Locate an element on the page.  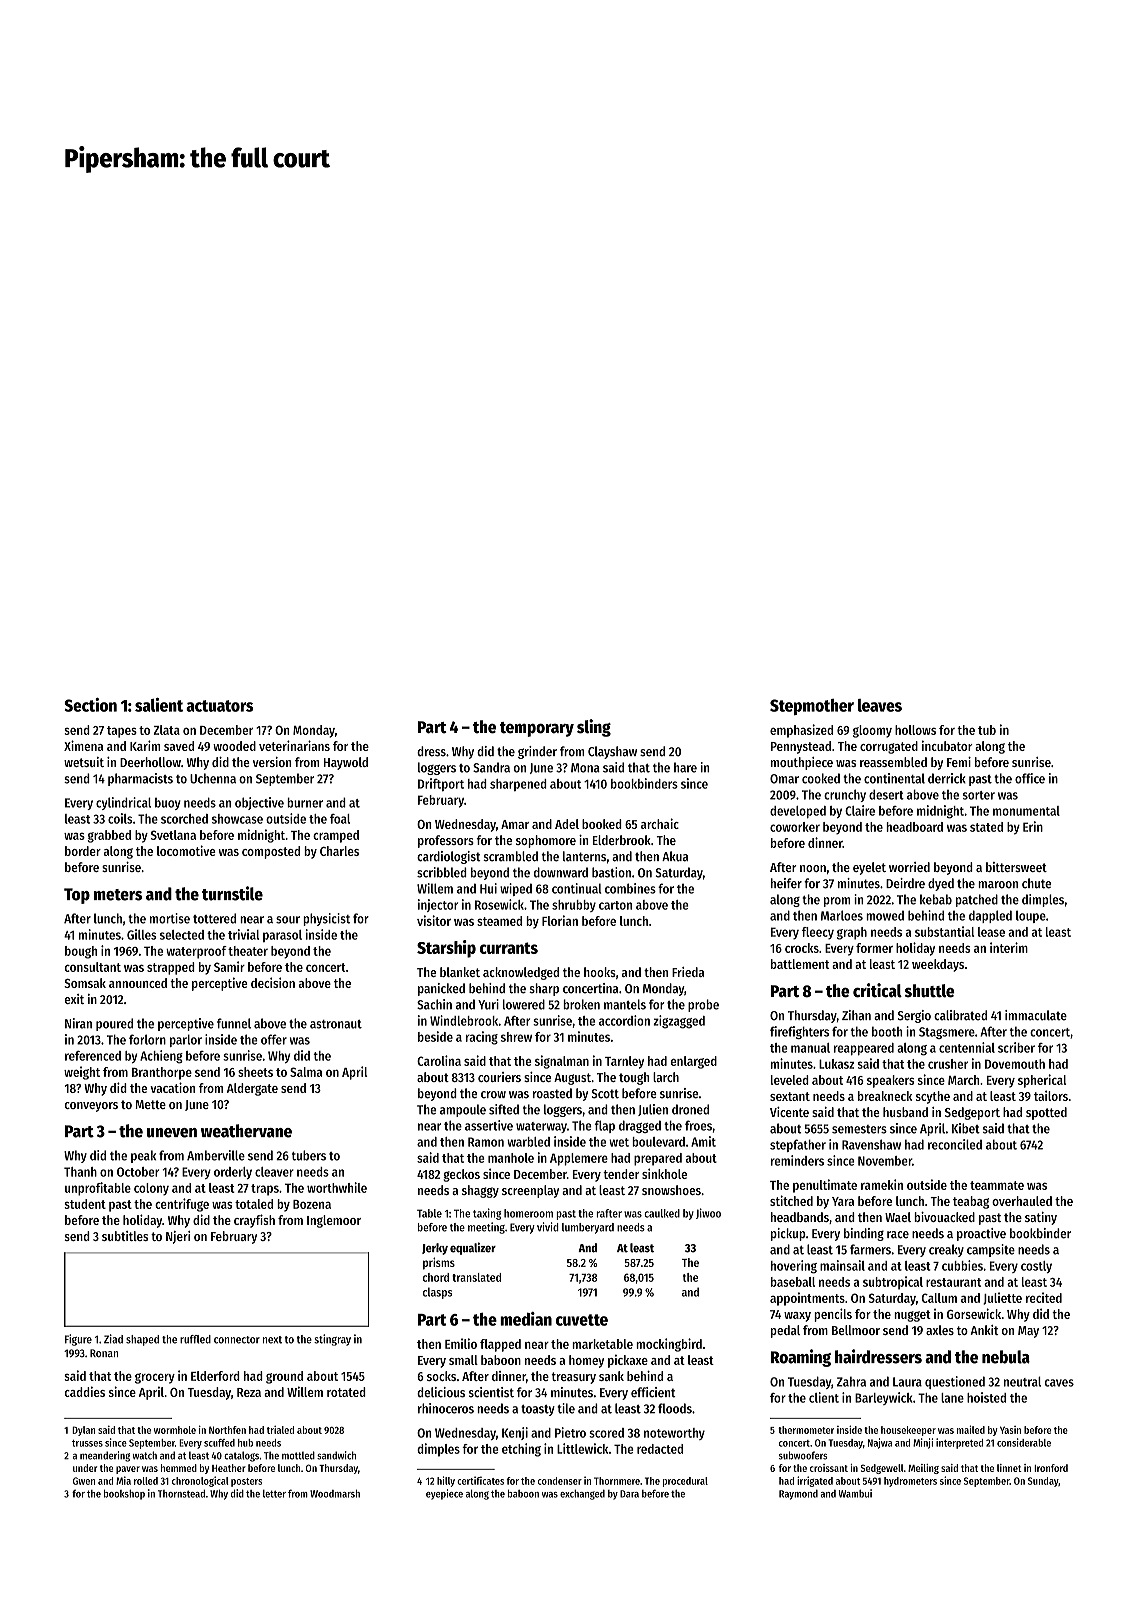
student is located at coordinates (85, 1204).
